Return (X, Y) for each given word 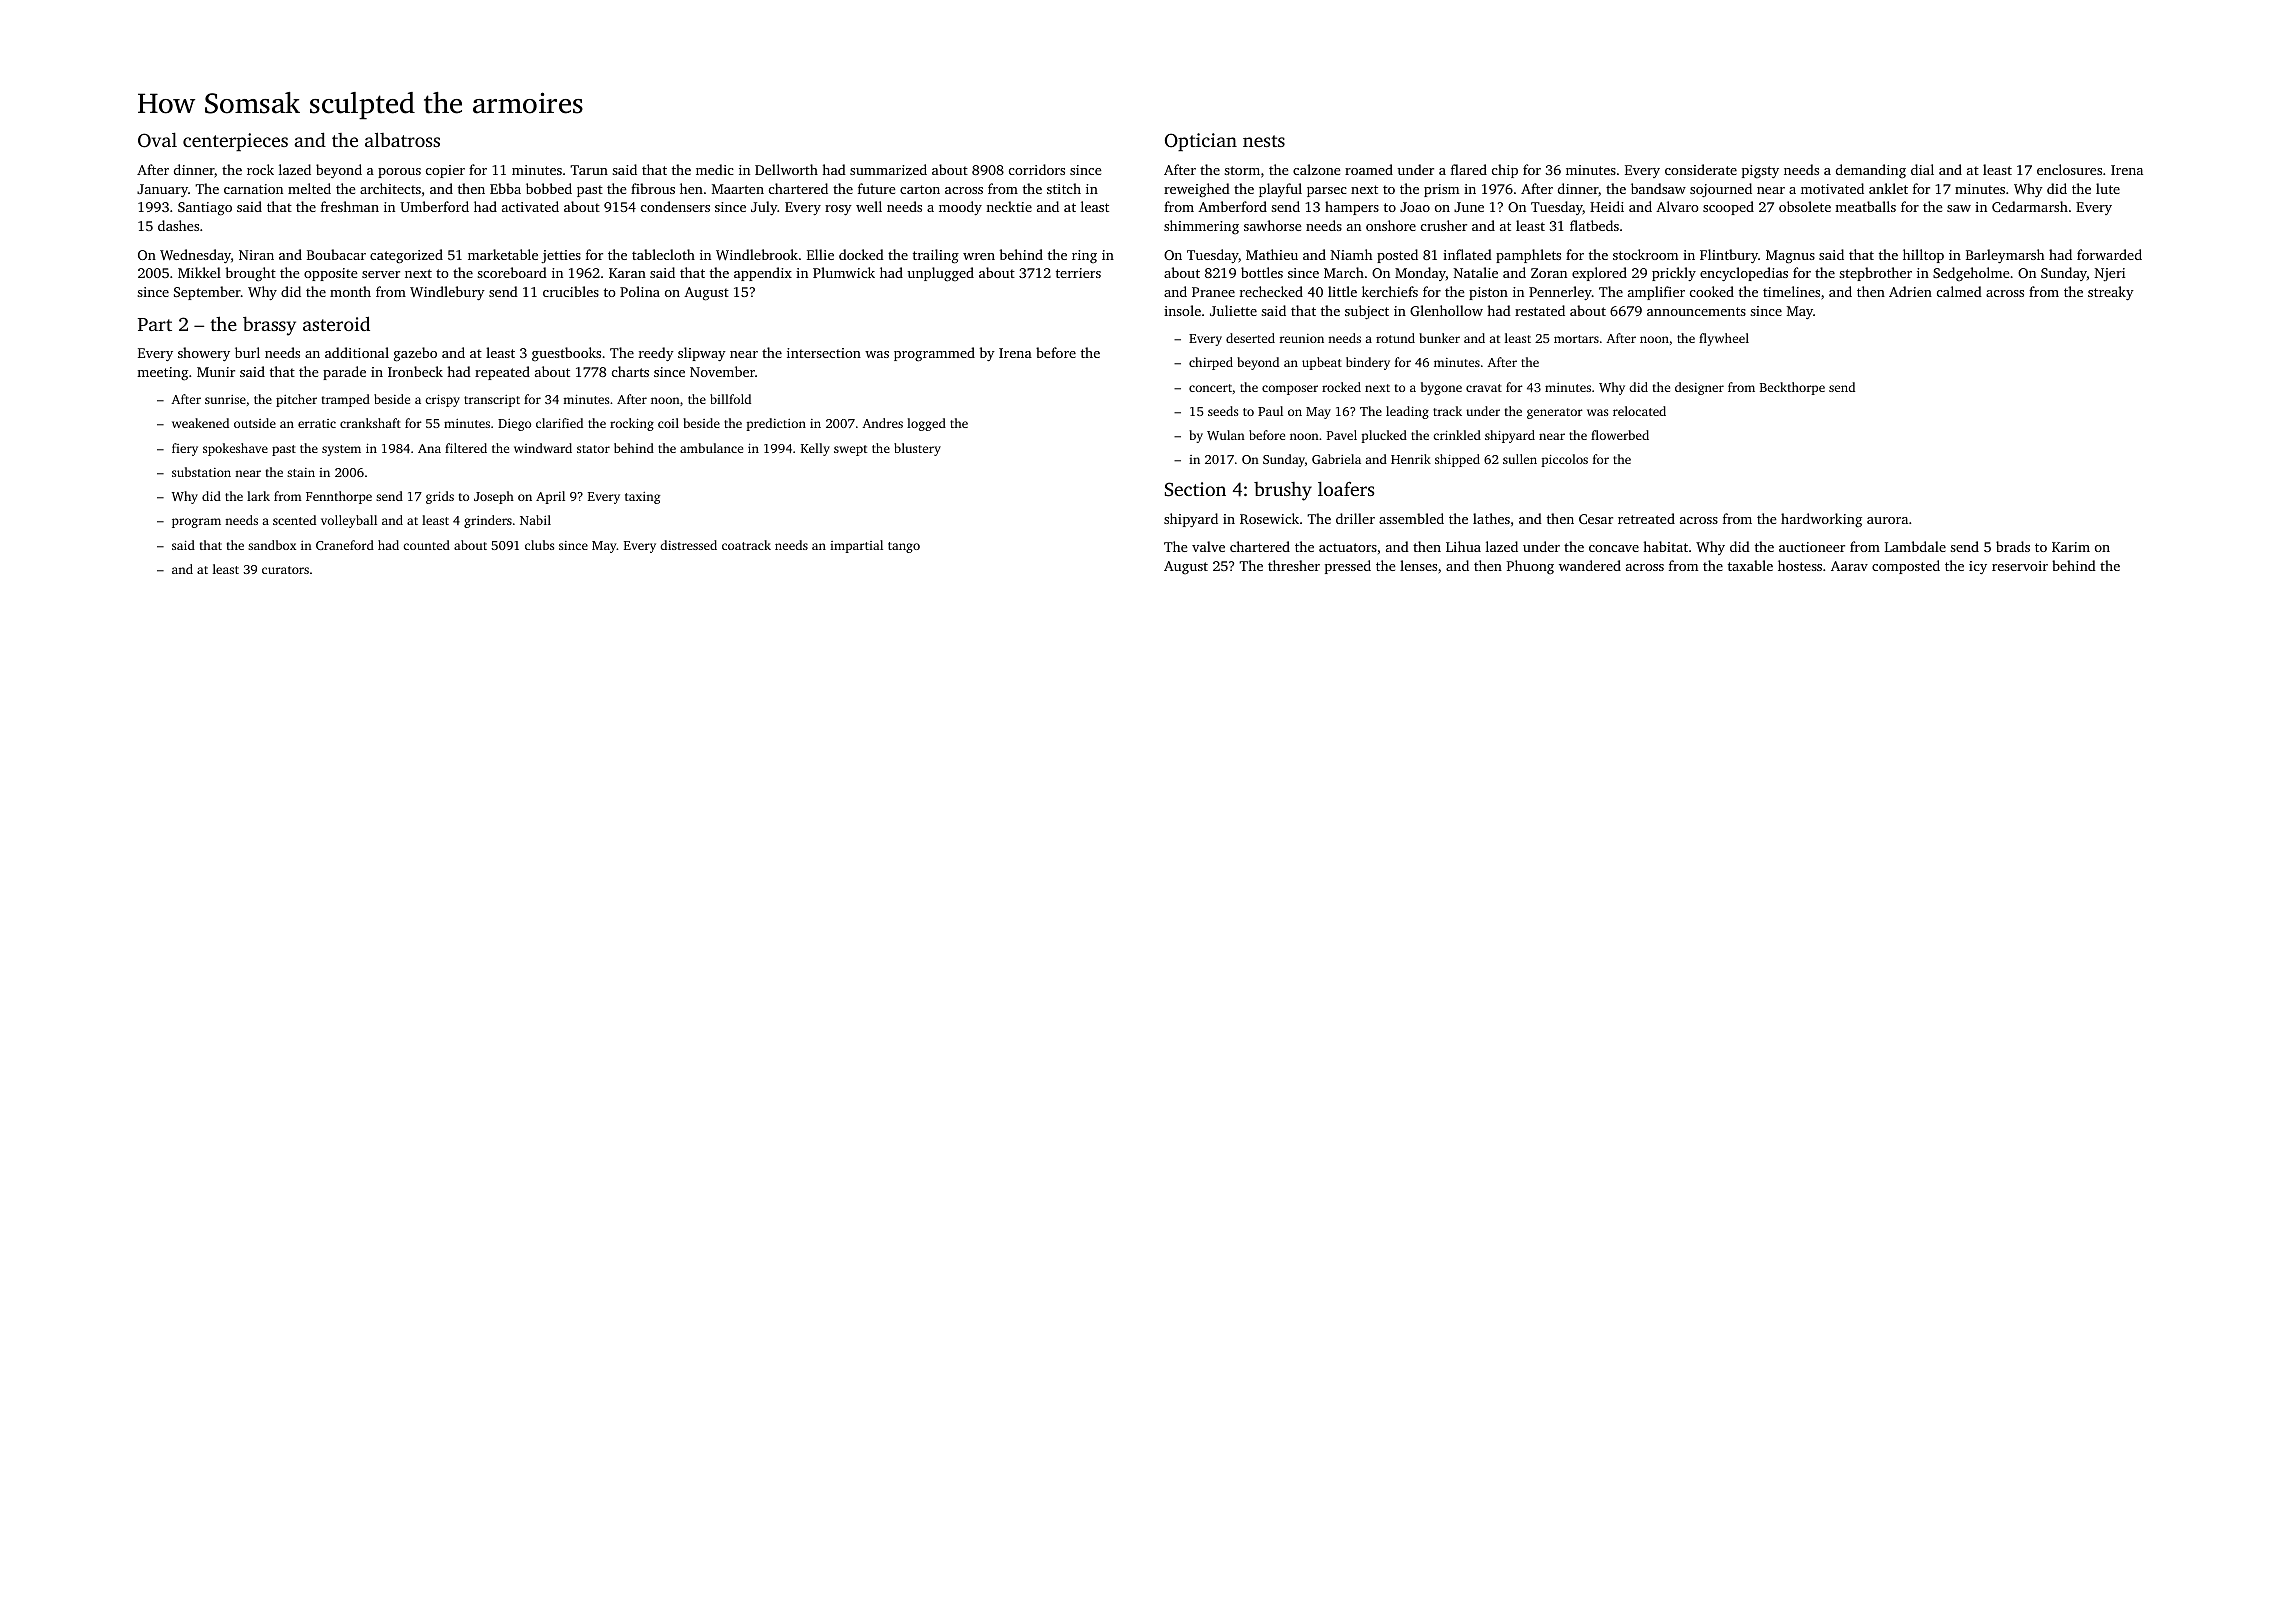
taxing (642, 498)
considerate (1701, 169)
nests (1264, 141)
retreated (1646, 518)
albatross (402, 139)
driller (1355, 518)
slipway (702, 354)
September (207, 293)
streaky (2111, 293)
